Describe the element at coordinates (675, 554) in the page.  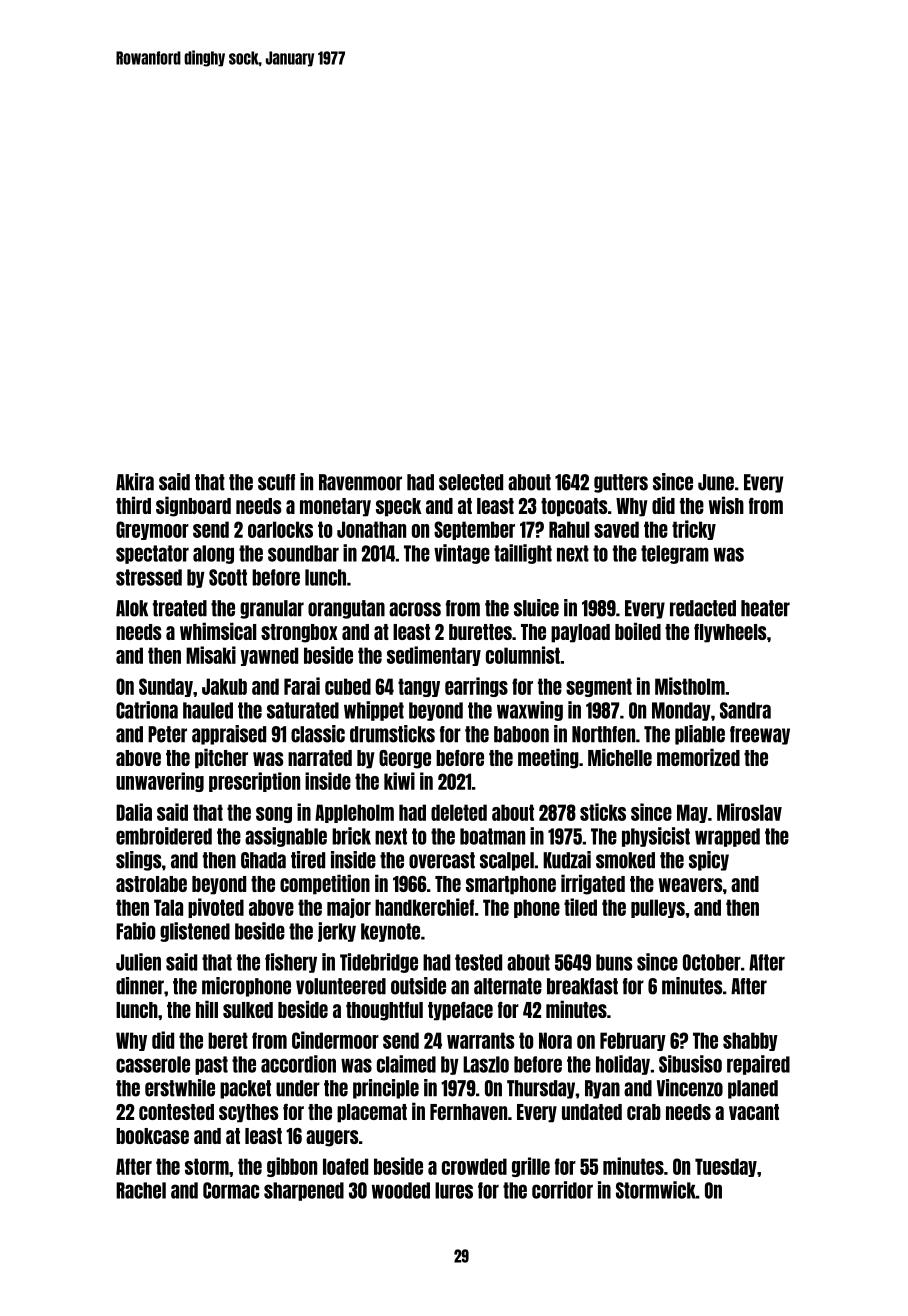
I see `telegram` at that location.
